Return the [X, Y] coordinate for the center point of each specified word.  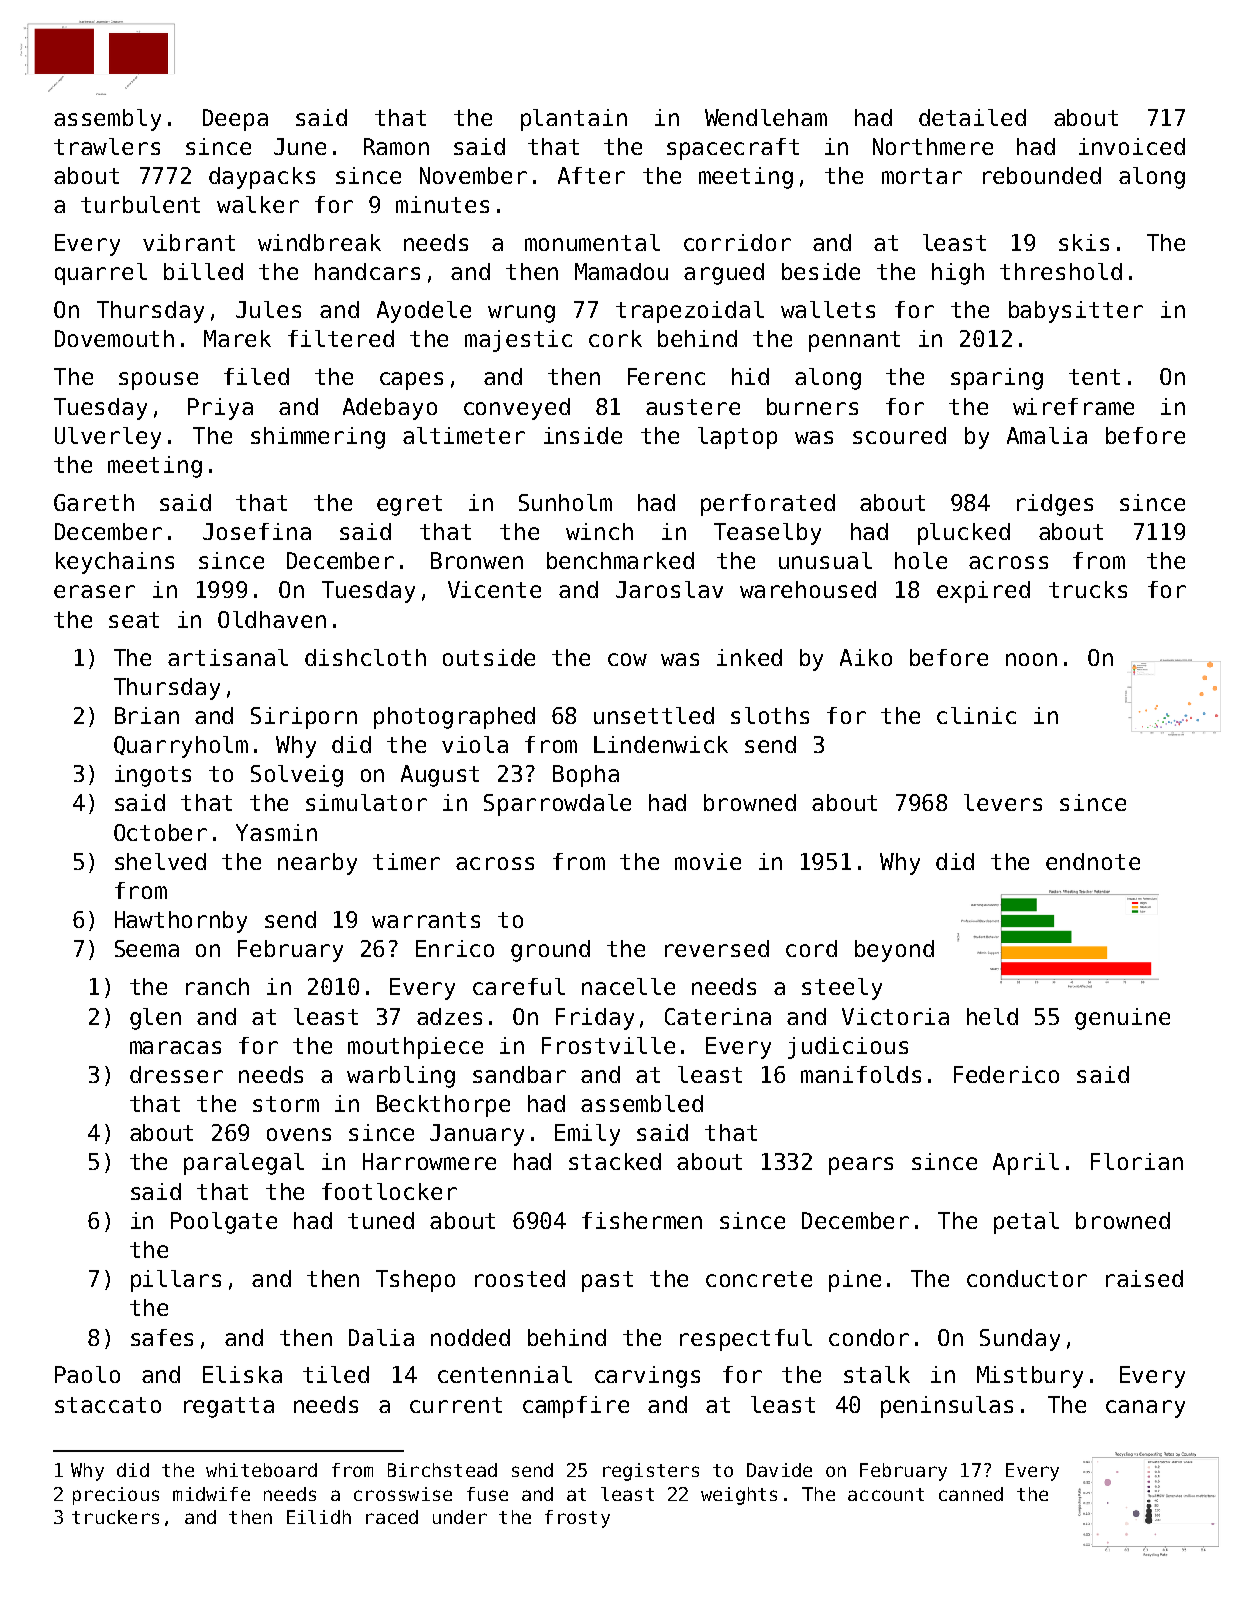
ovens [299, 1134]
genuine [1122, 1019]
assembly [107, 120]
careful [519, 986]
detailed [972, 117]
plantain [574, 120]
